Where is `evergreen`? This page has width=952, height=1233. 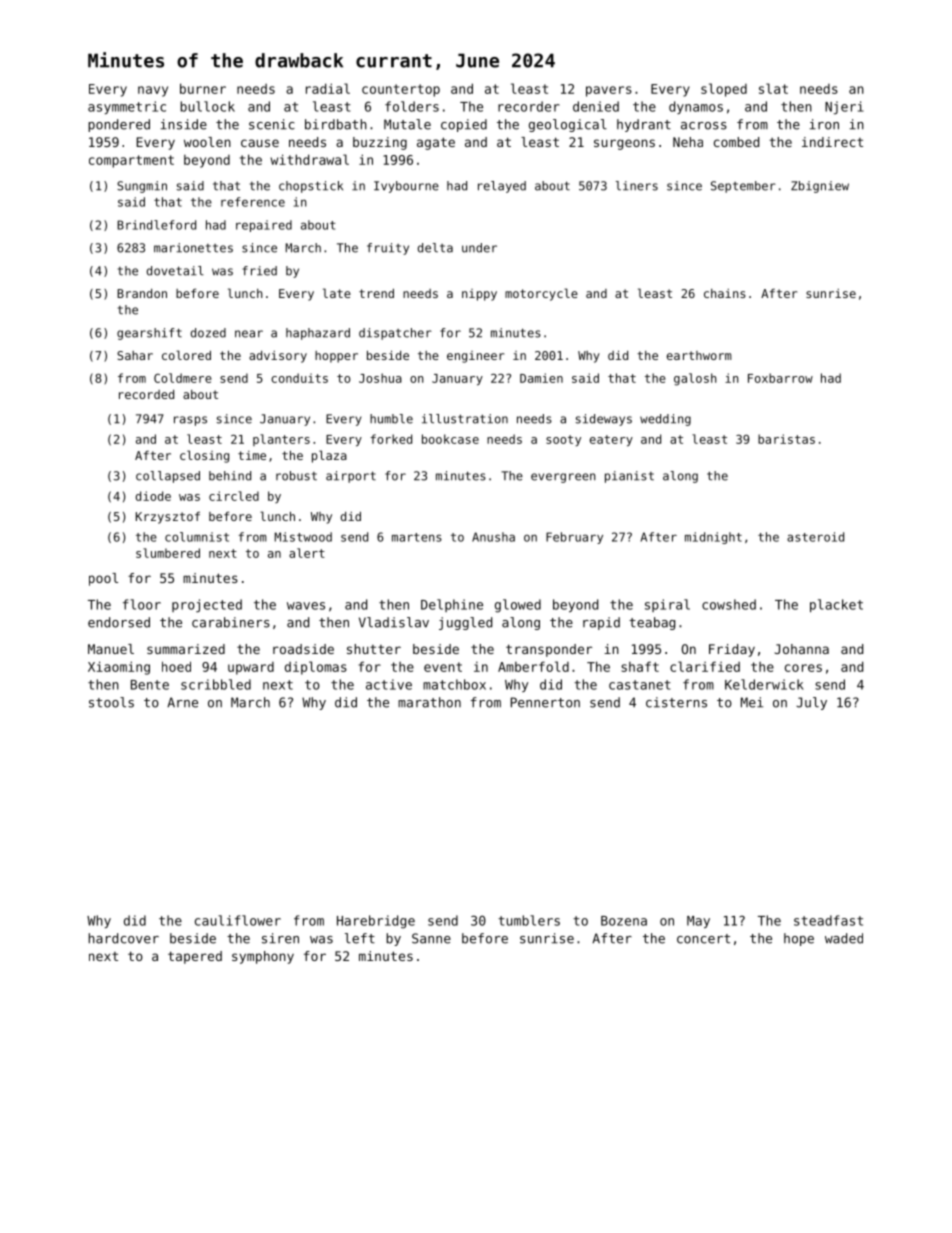 evergreen is located at coordinates (563, 478).
